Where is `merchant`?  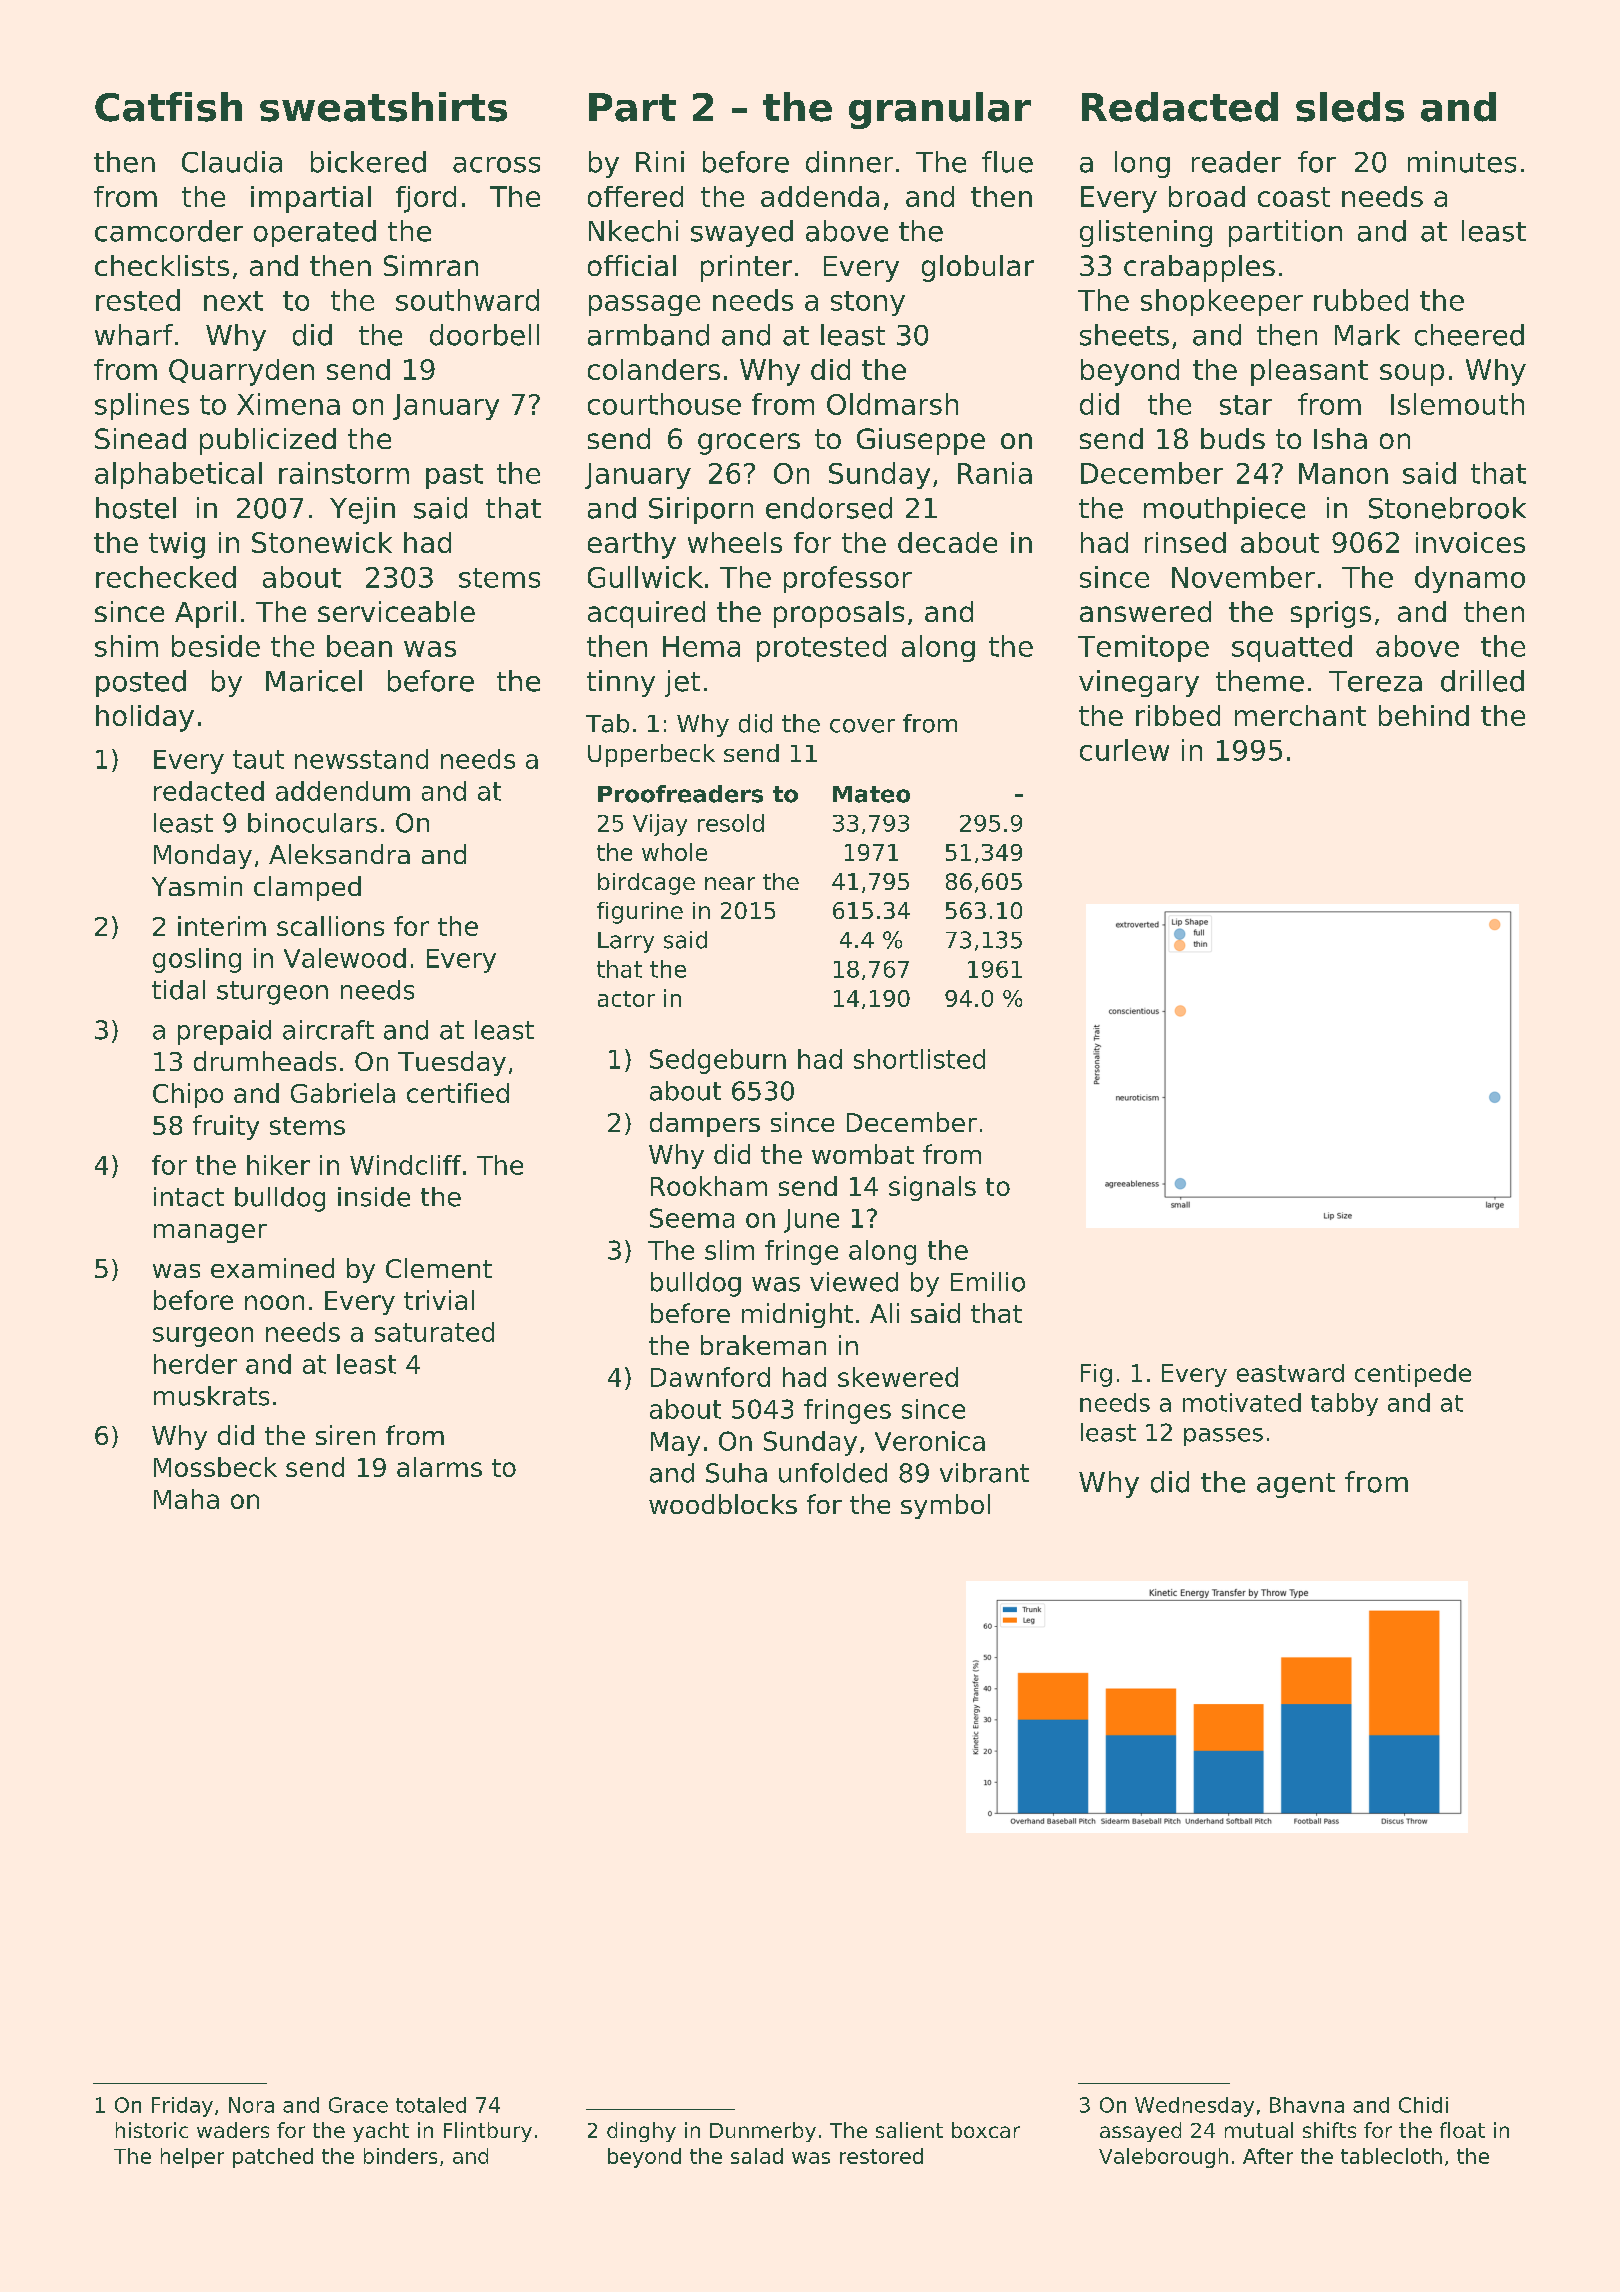
merchant is located at coordinates (1300, 715).
